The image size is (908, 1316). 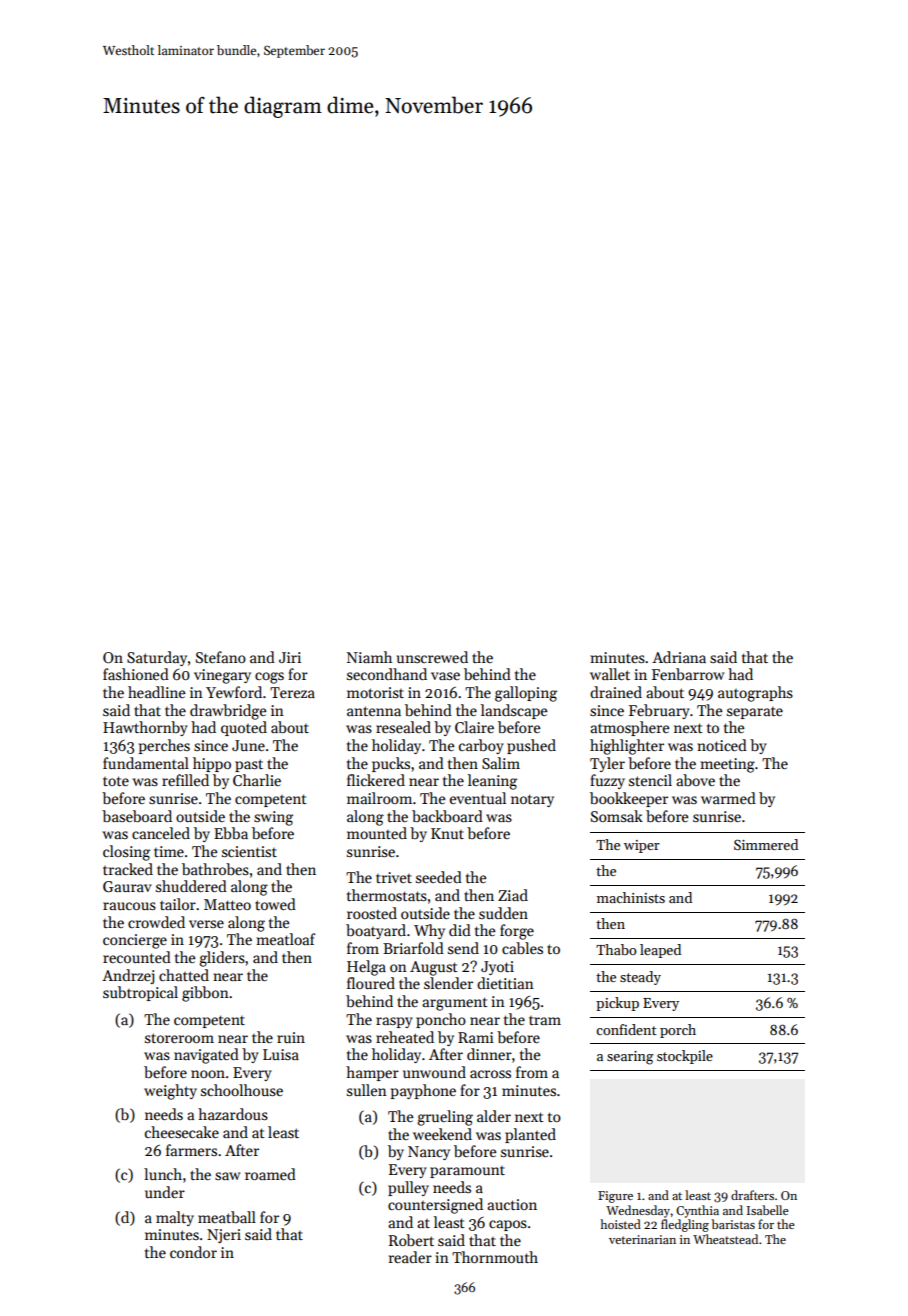 I want to click on storeroom, so click(x=179, y=1038).
